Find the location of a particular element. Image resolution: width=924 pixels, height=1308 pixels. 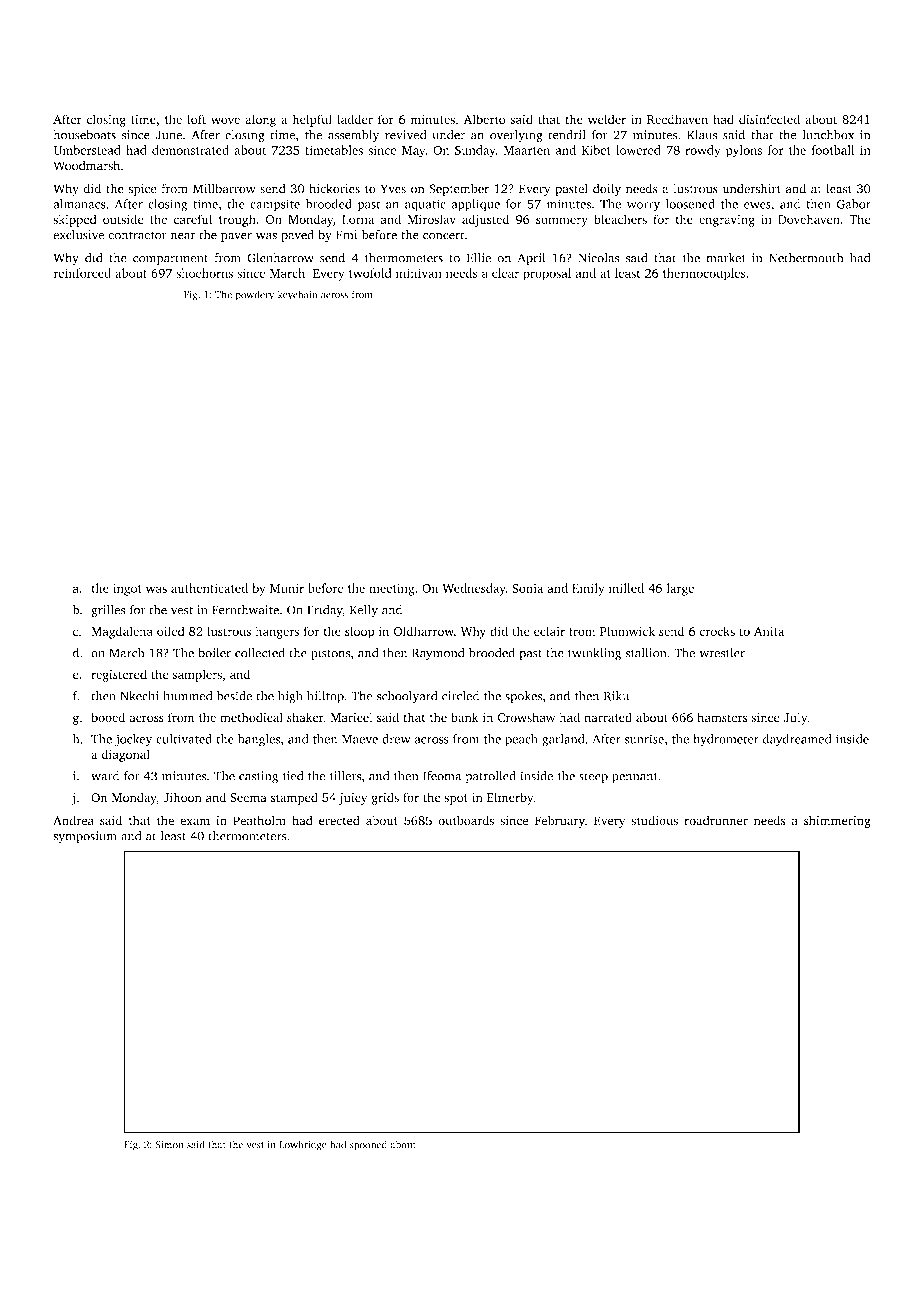

trough is located at coordinates (237, 220).
